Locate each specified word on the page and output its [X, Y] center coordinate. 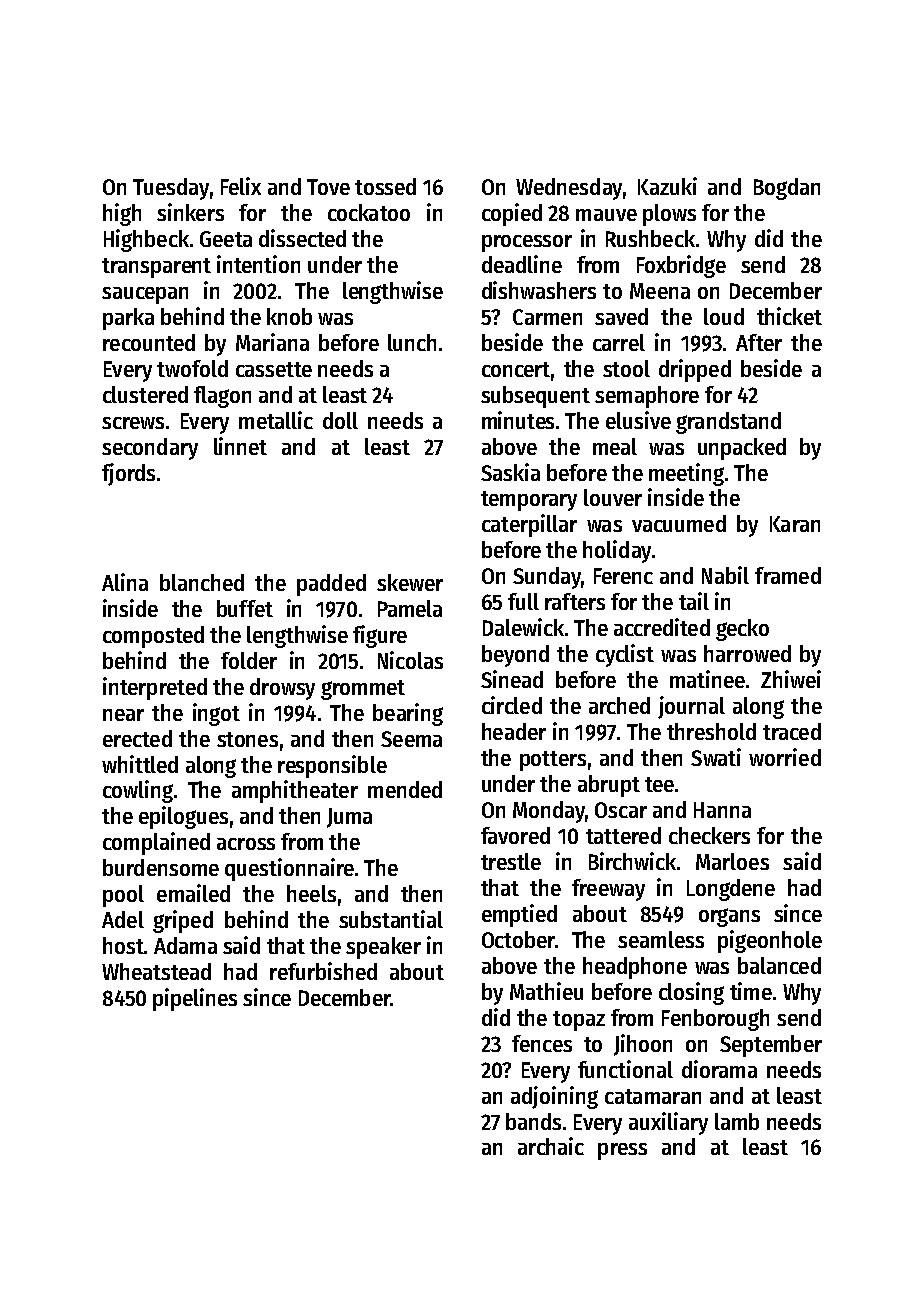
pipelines [195, 999]
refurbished [323, 971]
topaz [579, 1021]
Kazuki [667, 186]
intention [258, 264]
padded [331, 585]
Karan [795, 524]
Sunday [547, 578]
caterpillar [529, 525]
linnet [240, 446]
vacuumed [679, 523]
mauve [606, 215]
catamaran [653, 1096]
